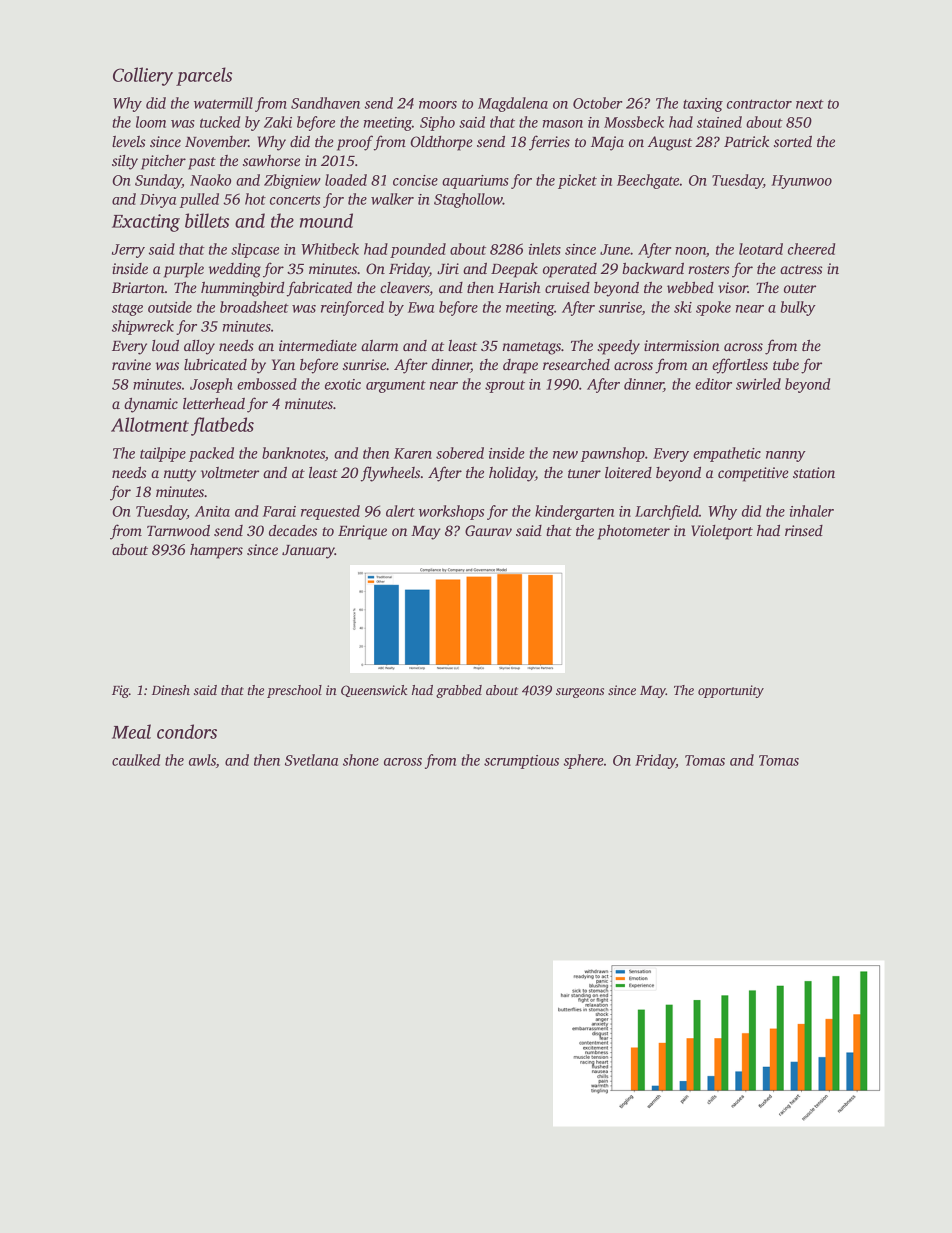 This document has height=1233, width=952. I want to click on Gaurav, so click(488, 530).
